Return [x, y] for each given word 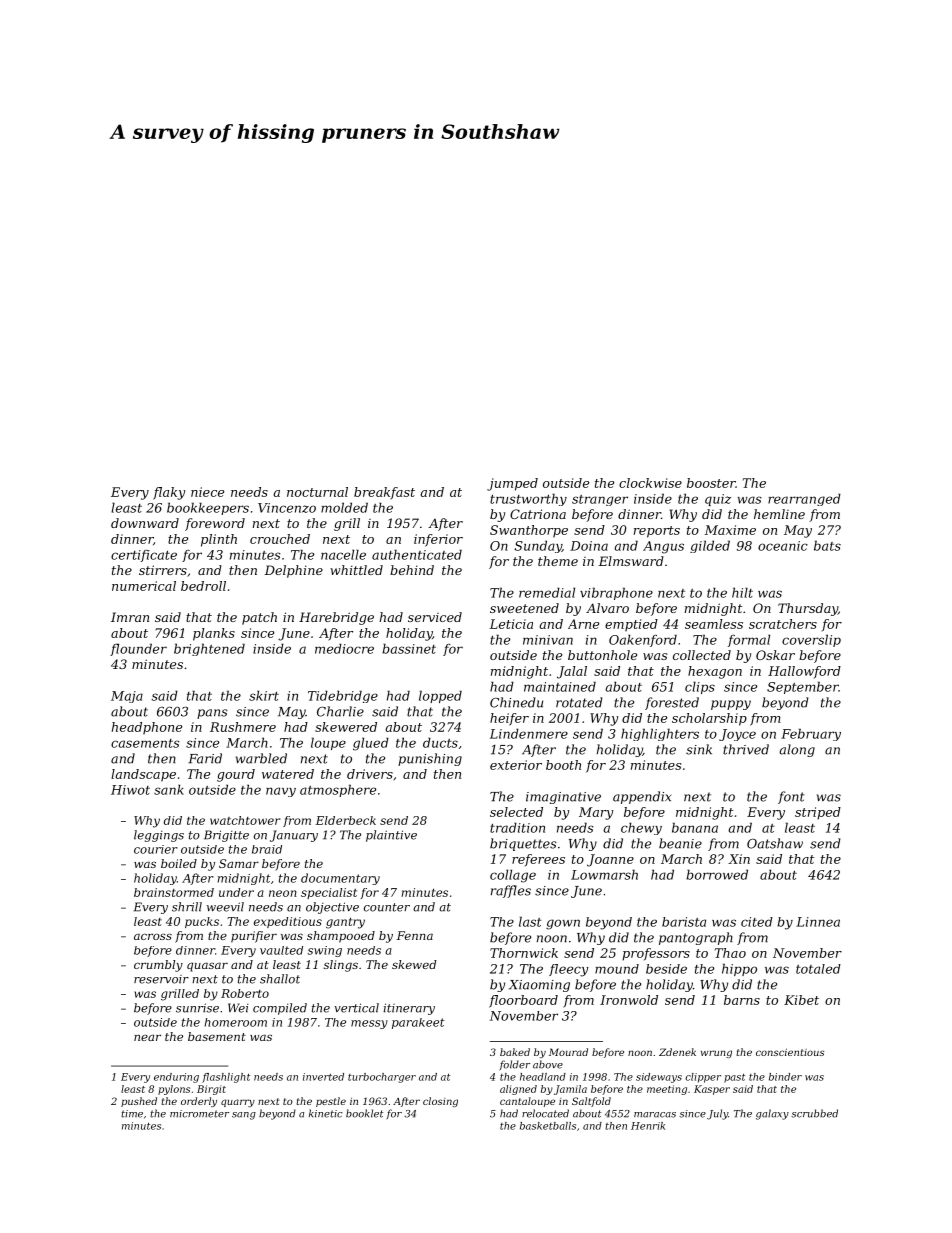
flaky [169, 493]
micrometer [199, 1114]
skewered [346, 727]
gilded [710, 546]
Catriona [538, 514]
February [811, 734]
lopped [440, 696]
